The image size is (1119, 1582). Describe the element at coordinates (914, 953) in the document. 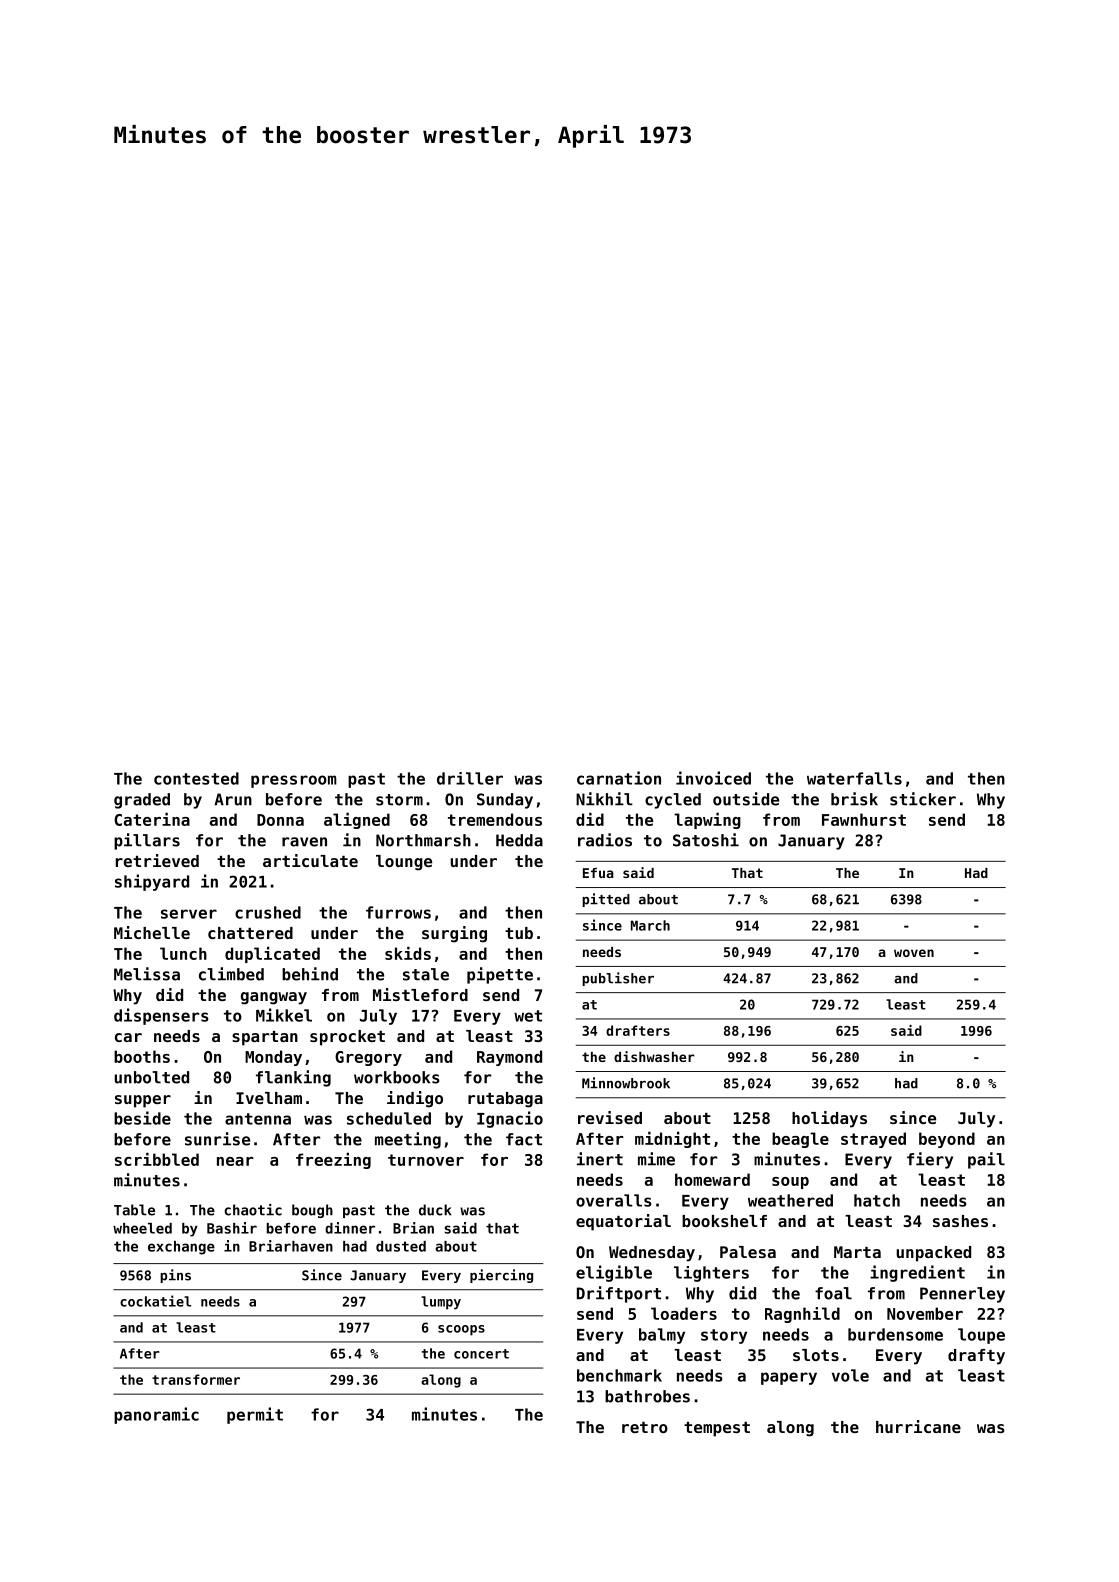

I see `woven` at that location.
